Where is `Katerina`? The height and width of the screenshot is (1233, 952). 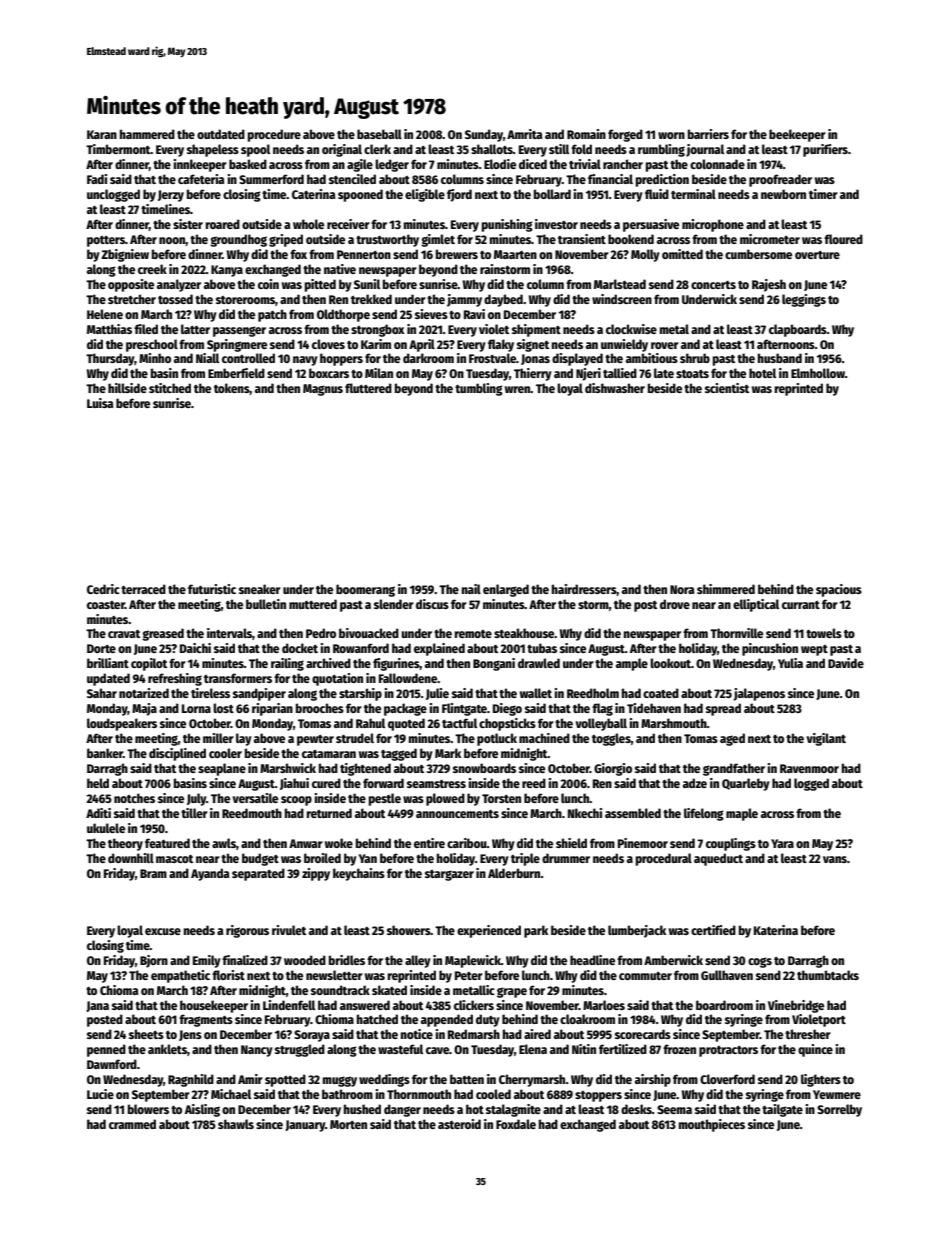 Katerina is located at coordinates (776, 930).
